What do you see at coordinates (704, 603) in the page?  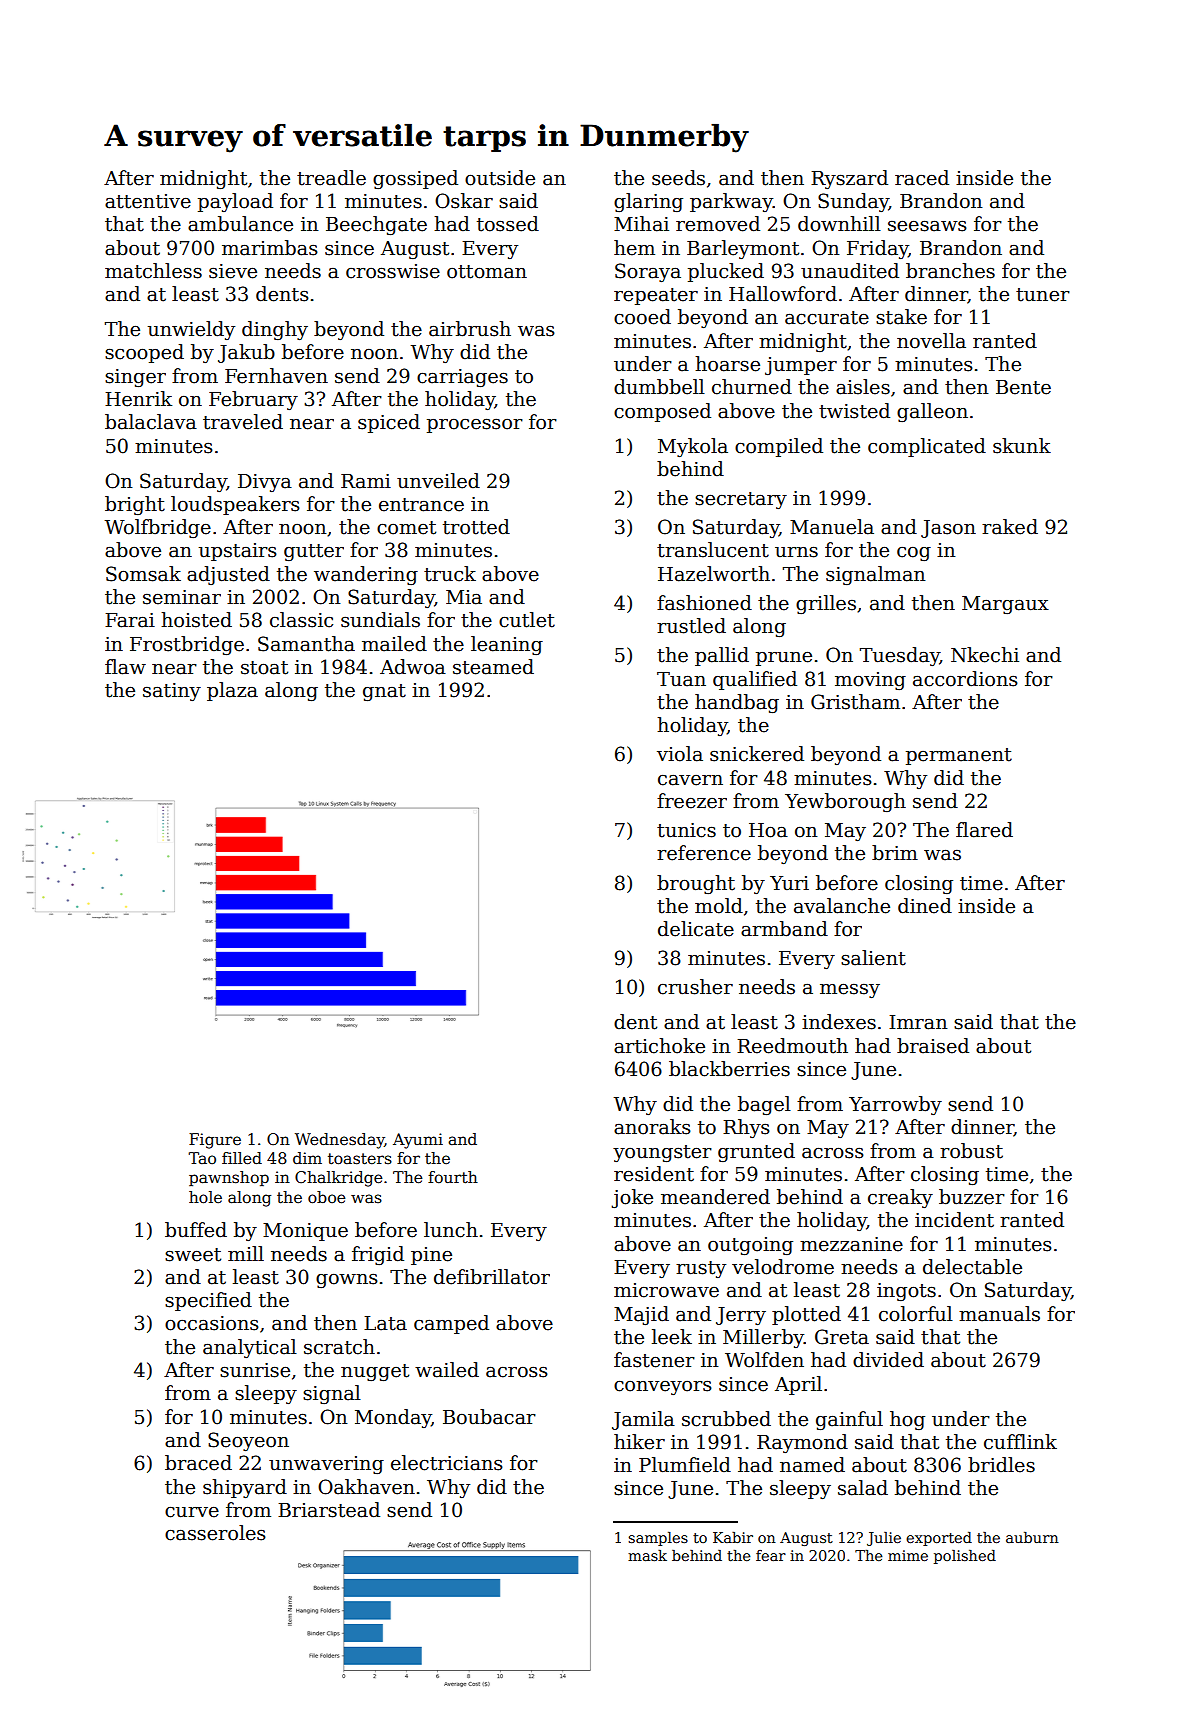 I see `fashioned` at bounding box center [704, 603].
